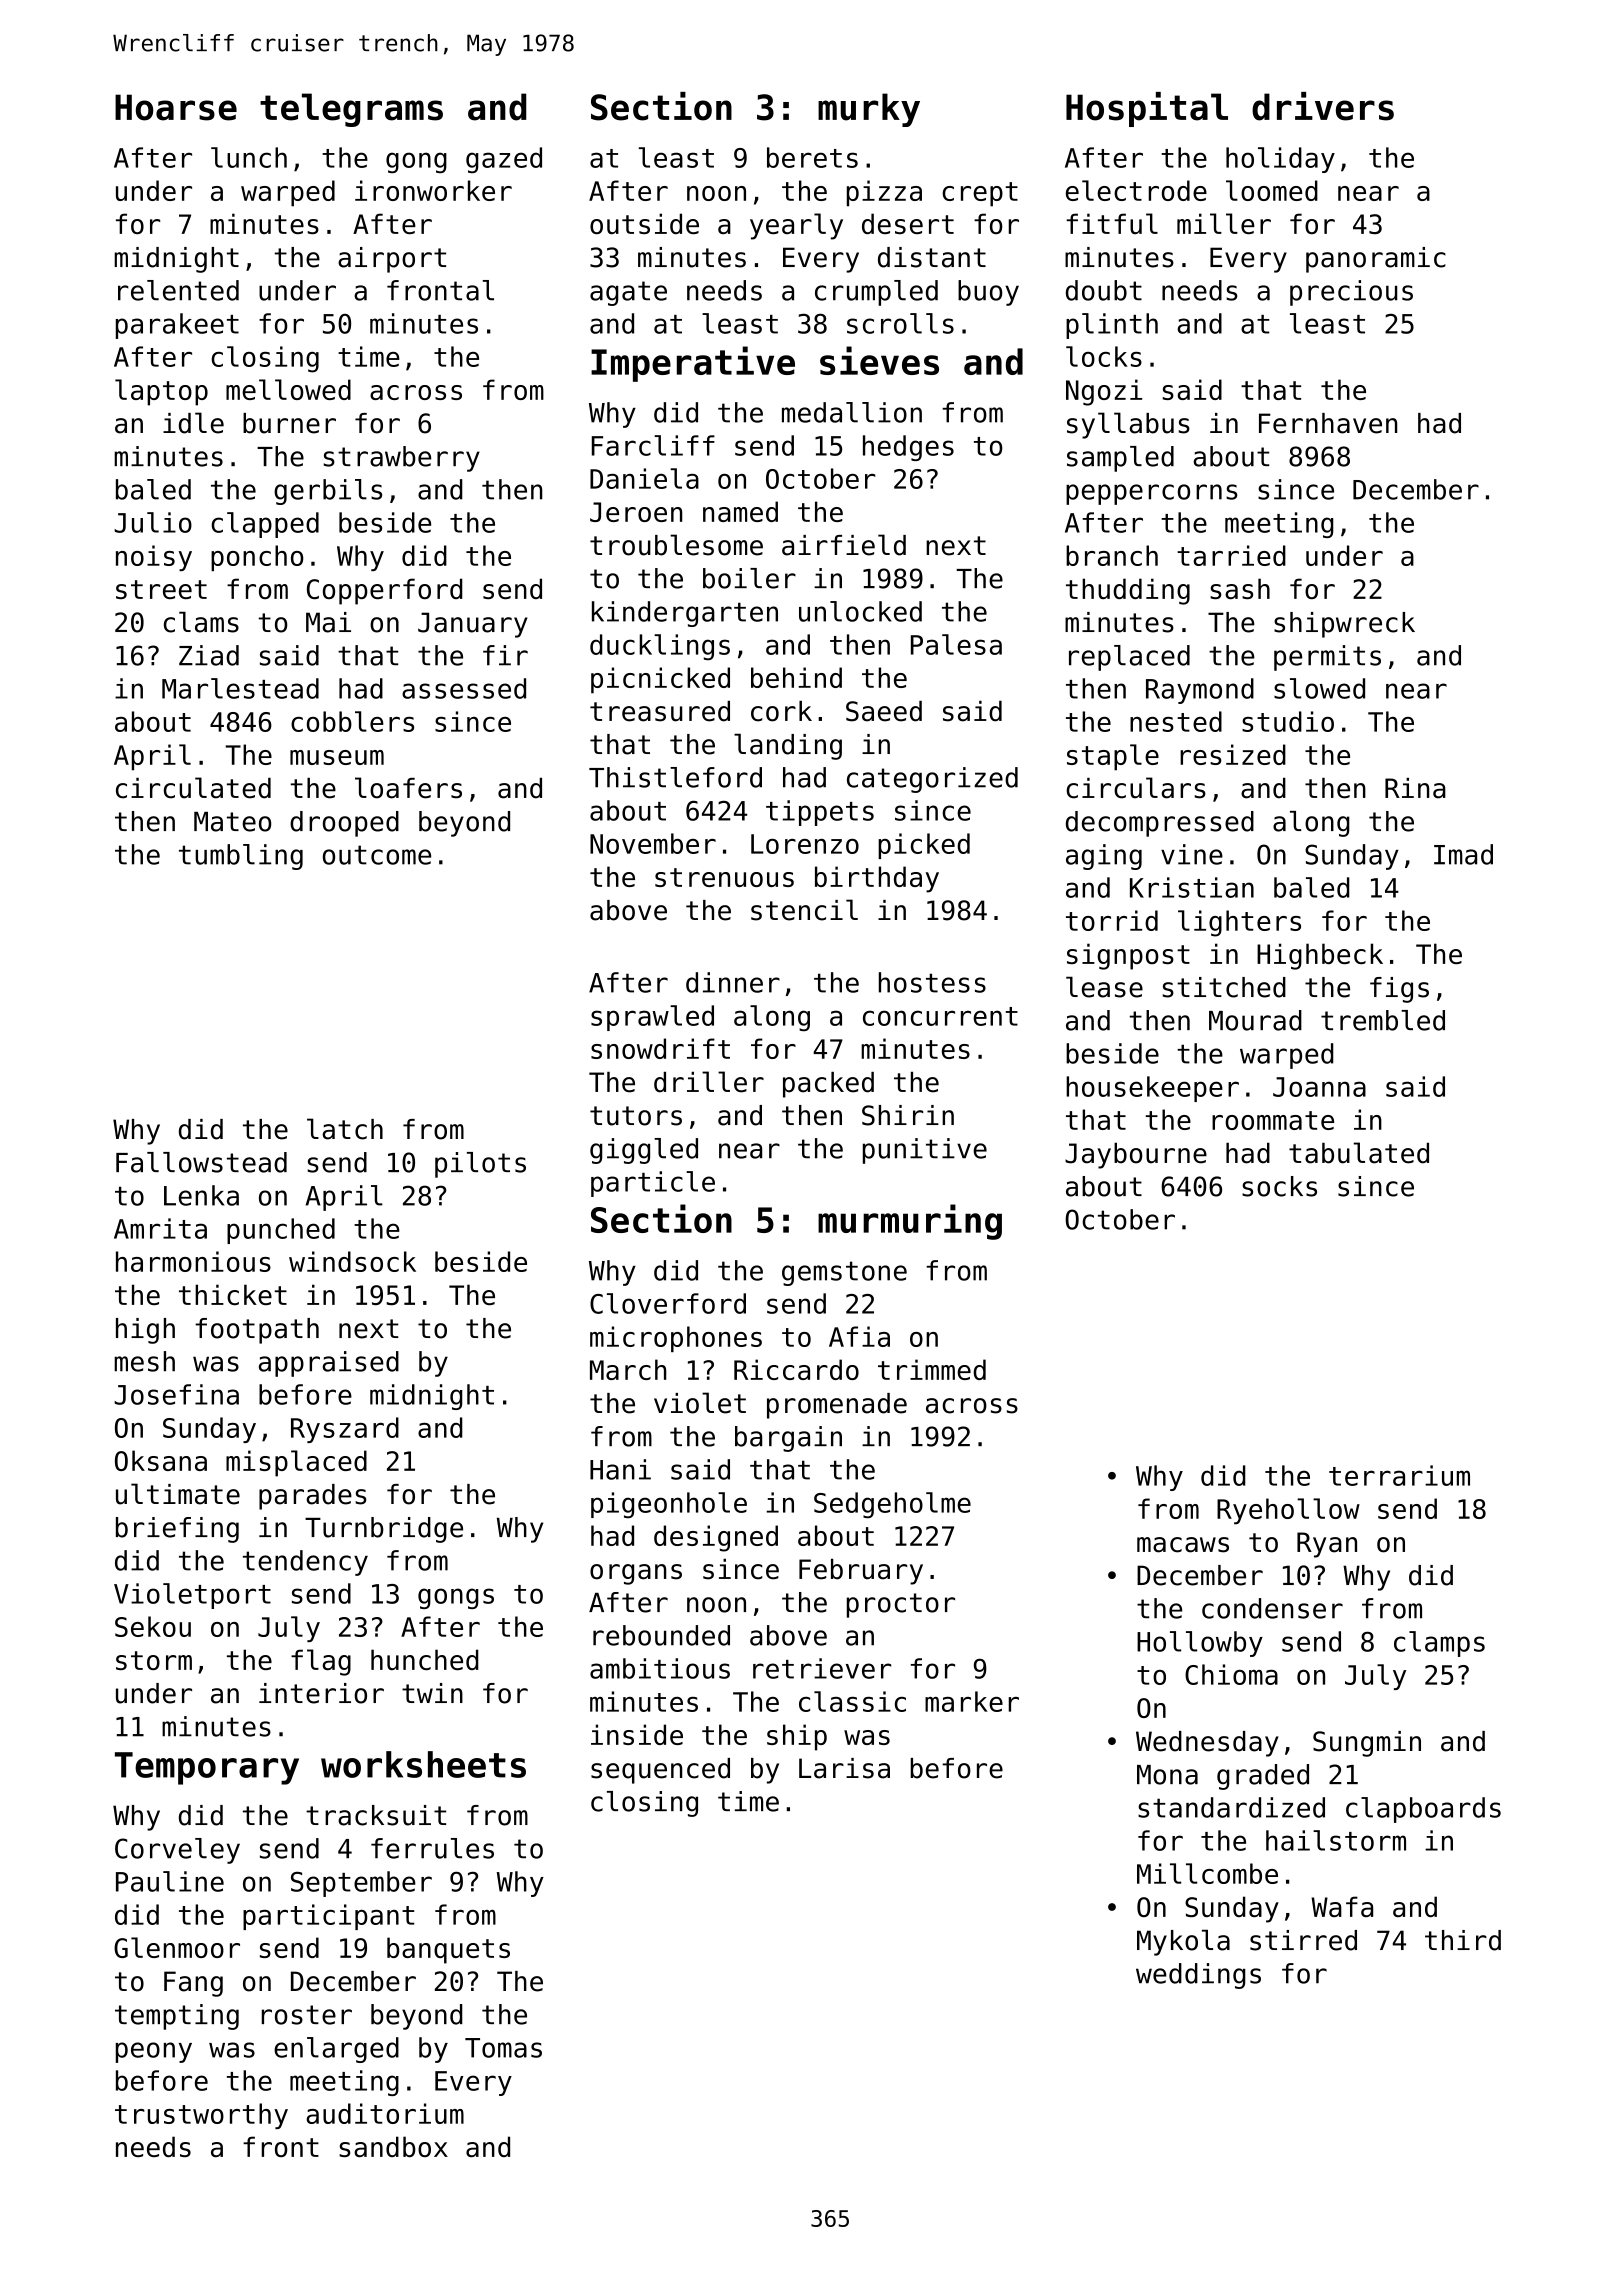 The image size is (1620, 2292). Describe the element at coordinates (249, 157) in the screenshot. I see `lunch` at that location.
